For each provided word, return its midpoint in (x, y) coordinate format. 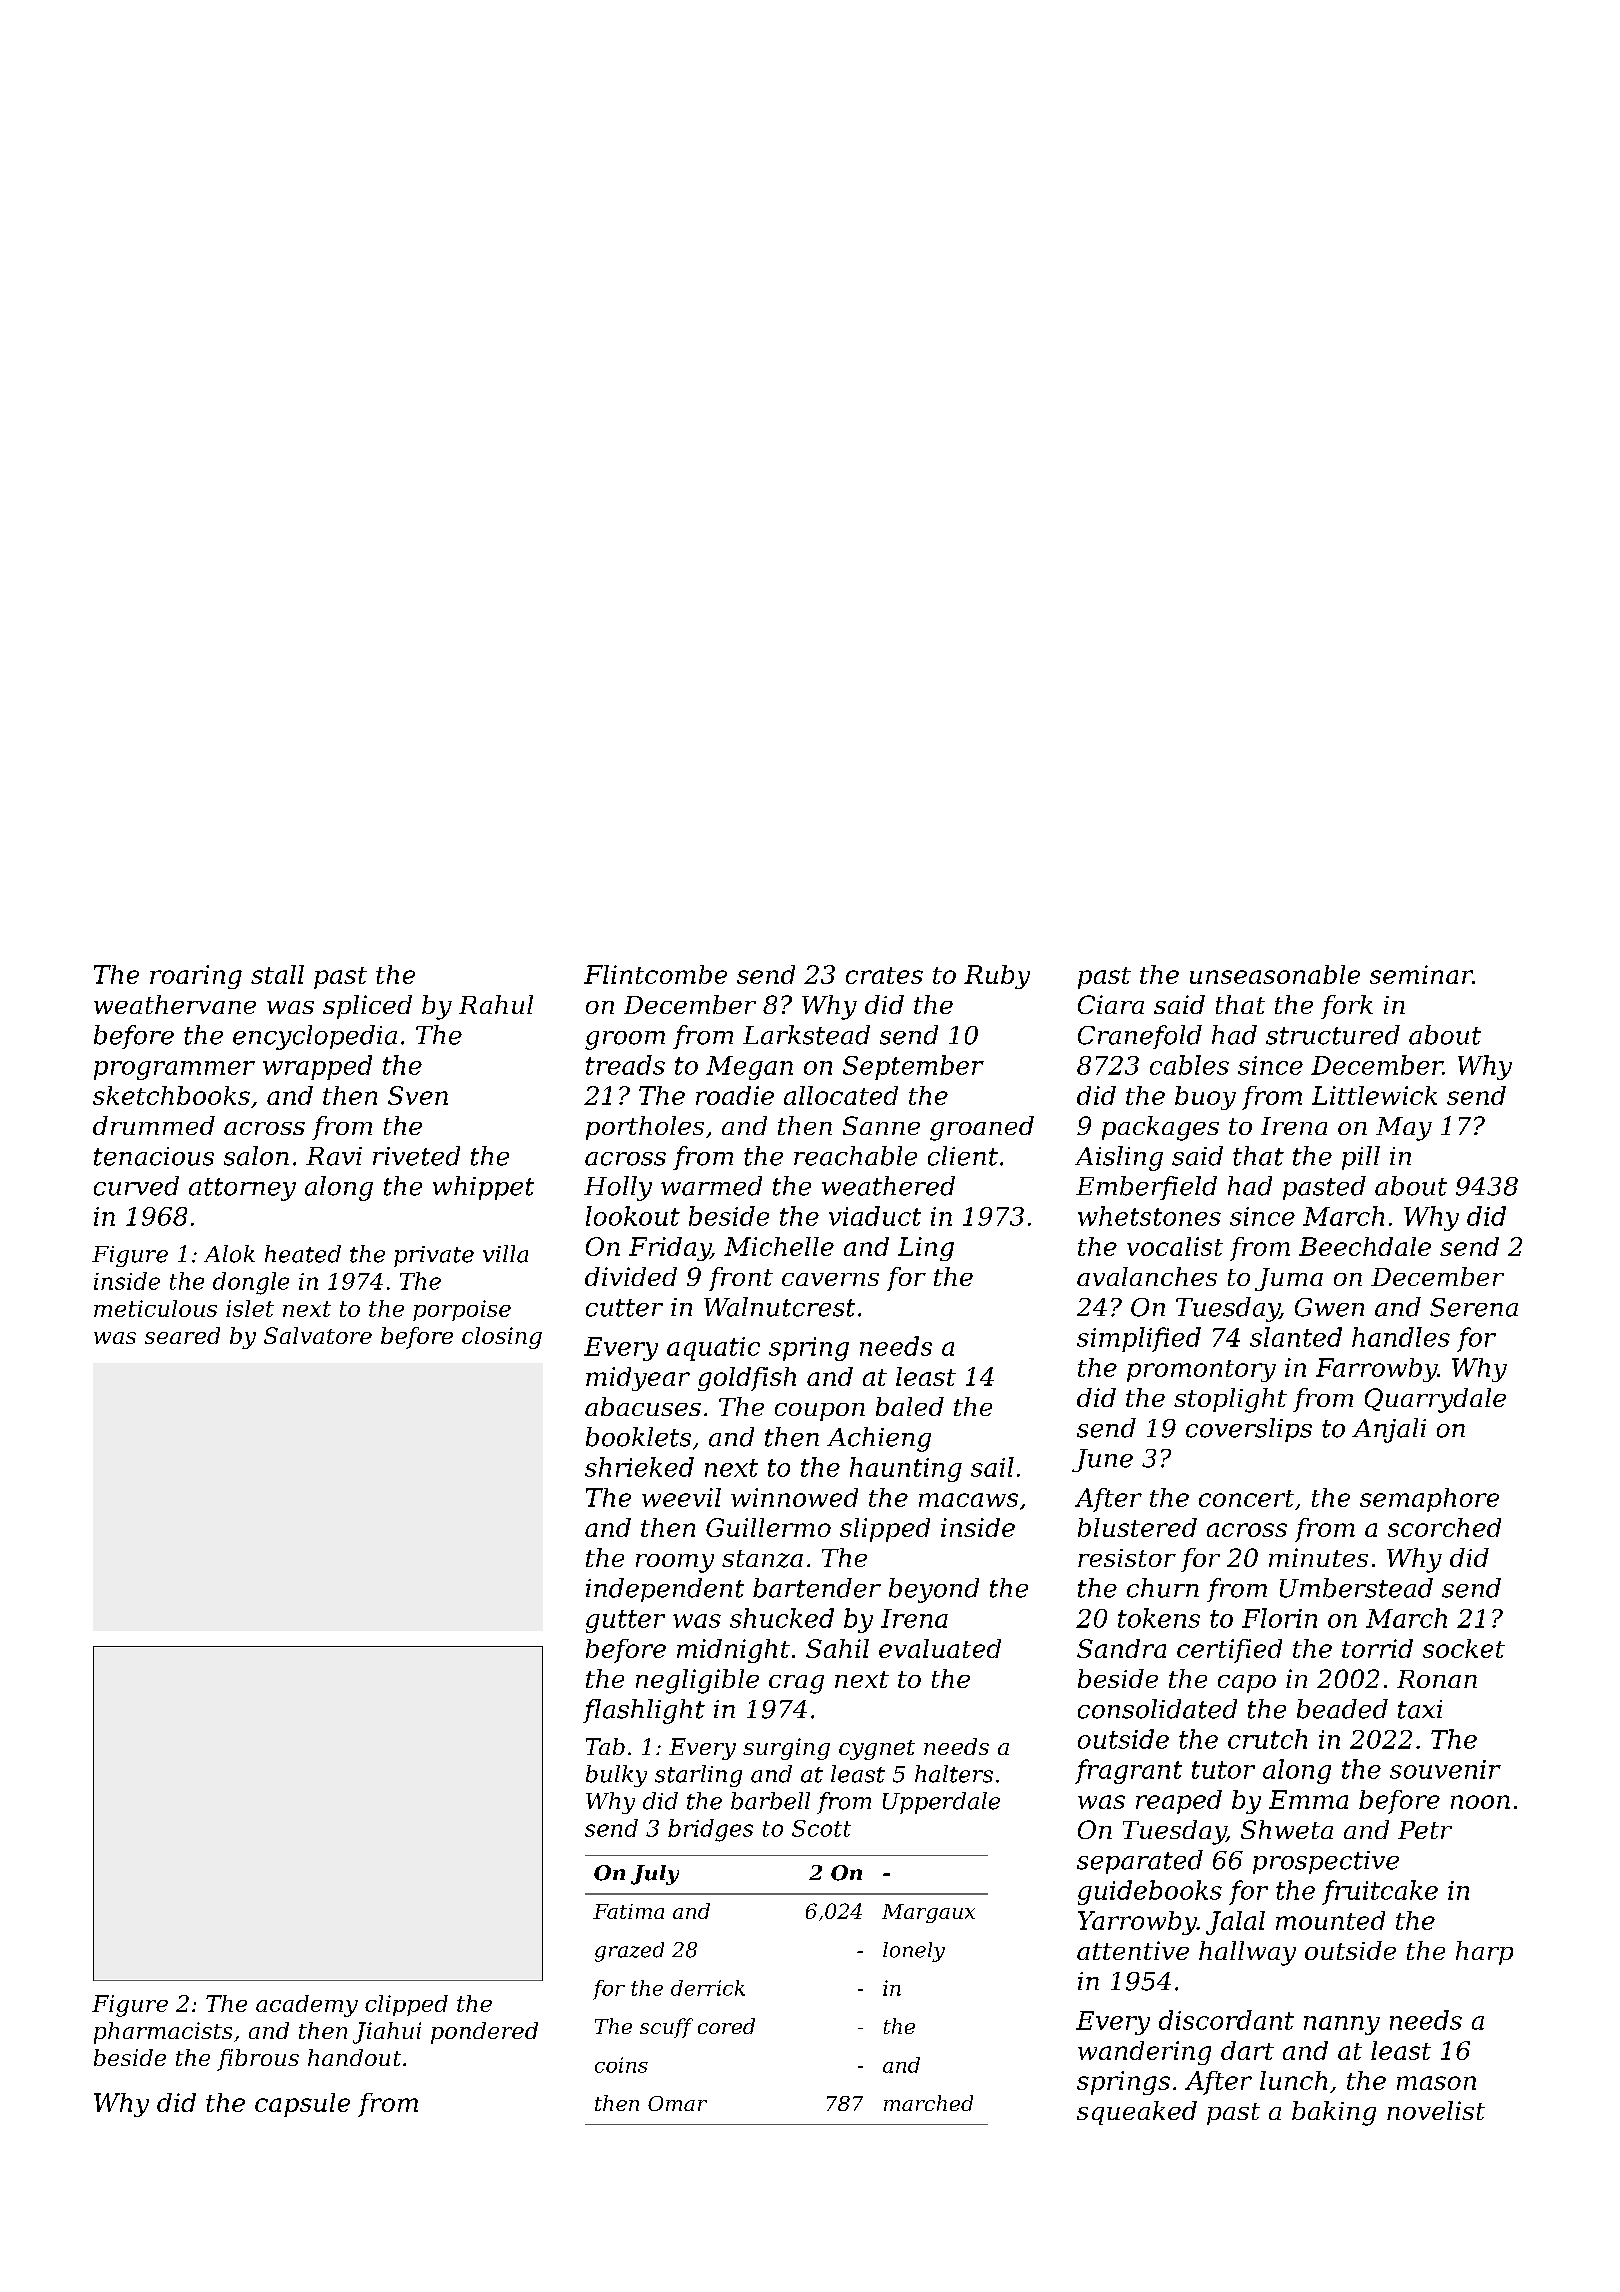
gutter (625, 1621)
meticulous (155, 1308)
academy (307, 2006)
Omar (677, 2103)
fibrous (258, 2060)
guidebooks (1150, 1892)
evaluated (940, 1648)
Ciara (1111, 1004)
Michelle (779, 1246)
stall (277, 974)
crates (884, 975)
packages (1160, 1128)
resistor (1127, 1558)
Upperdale (941, 1803)
